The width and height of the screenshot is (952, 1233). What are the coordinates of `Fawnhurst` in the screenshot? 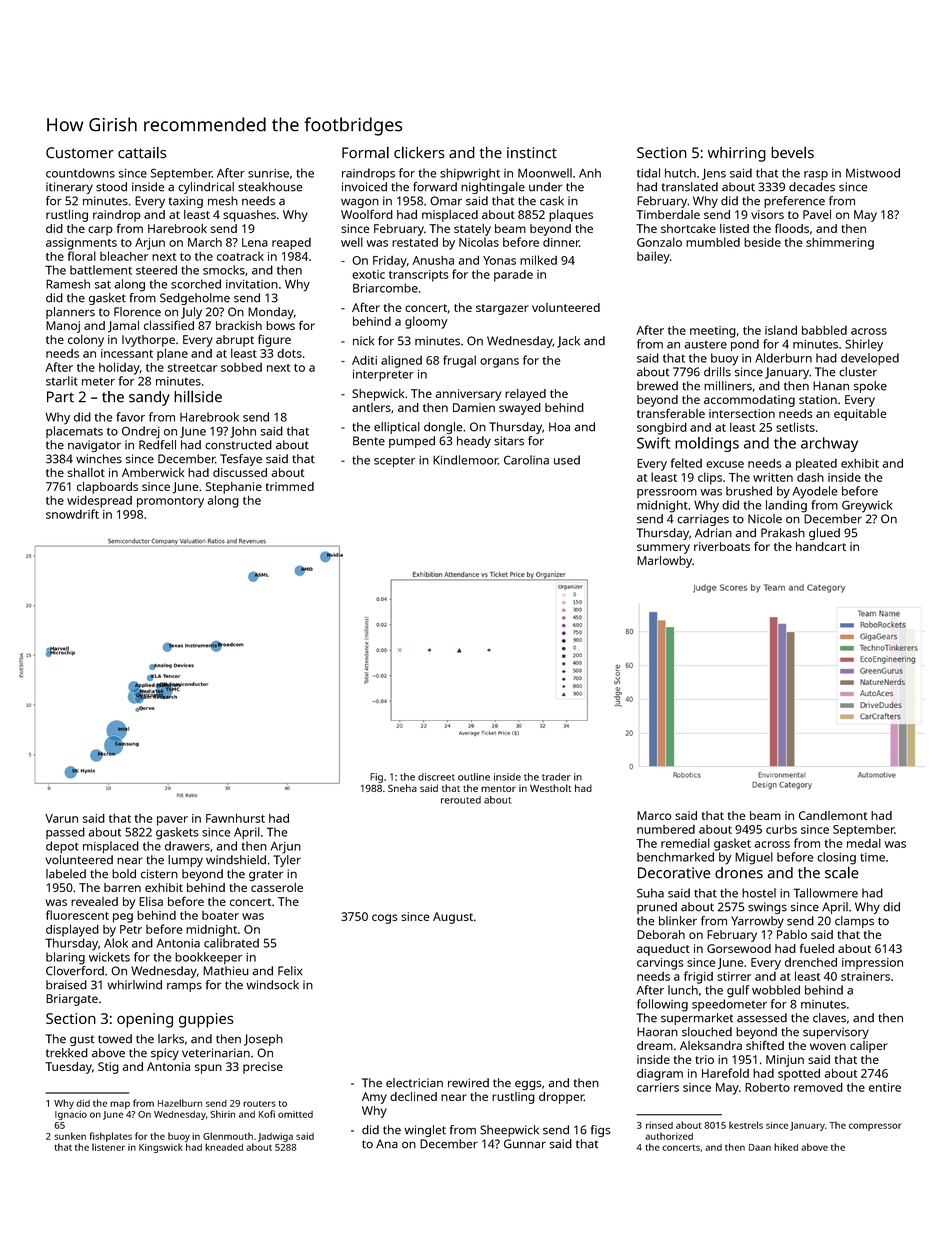 It's located at (235, 818).
